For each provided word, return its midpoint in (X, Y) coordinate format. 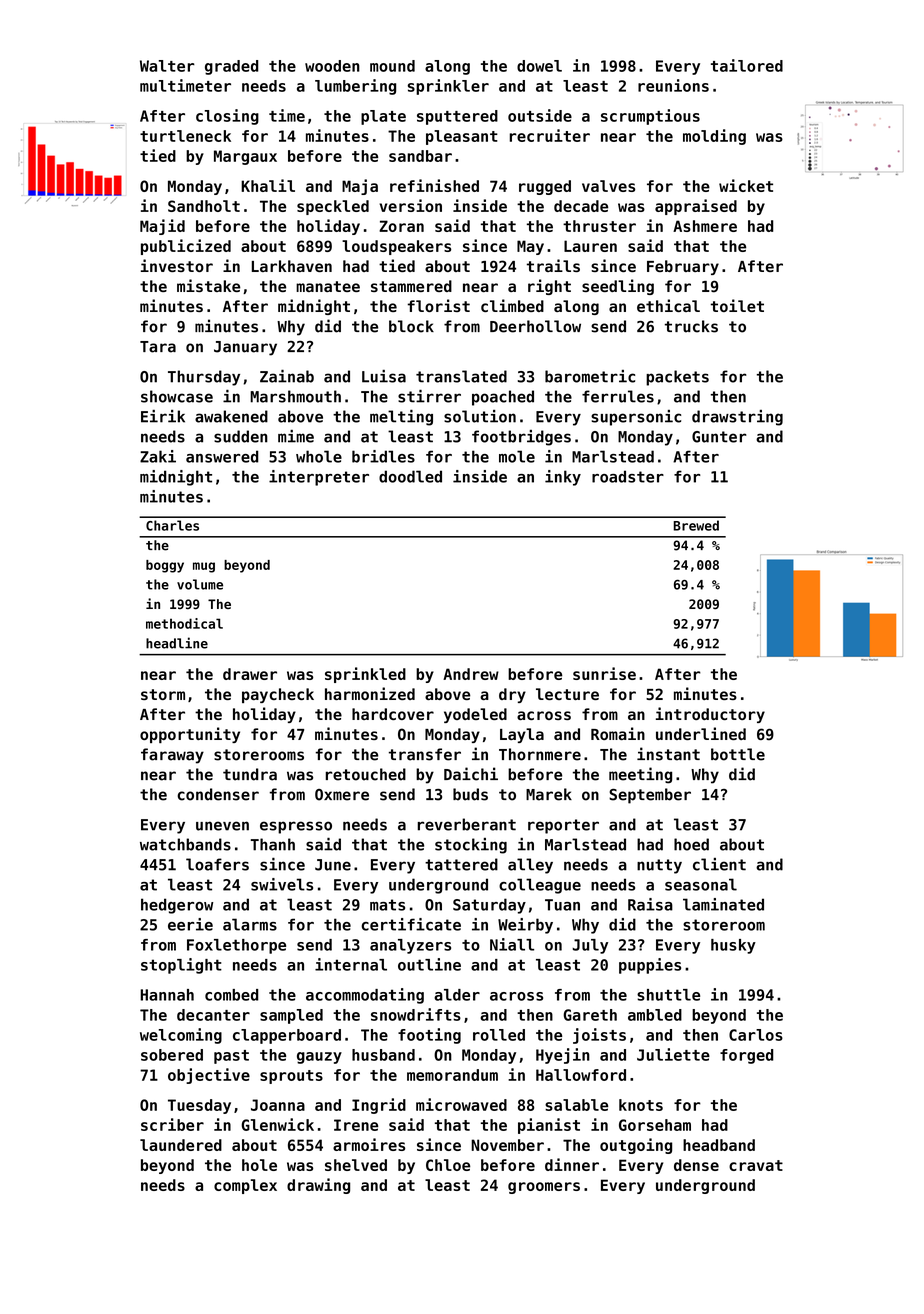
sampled (291, 1016)
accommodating (365, 996)
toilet (737, 305)
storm (163, 694)
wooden (332, 66)
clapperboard (287, 1036)
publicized (186, 247)
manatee (328, 286)
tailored (747, 65)
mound (392, 66)
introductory (710, 715)
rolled (499, 1035)
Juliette (673, 1054)
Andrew (471, 674)
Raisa (650, 904)
